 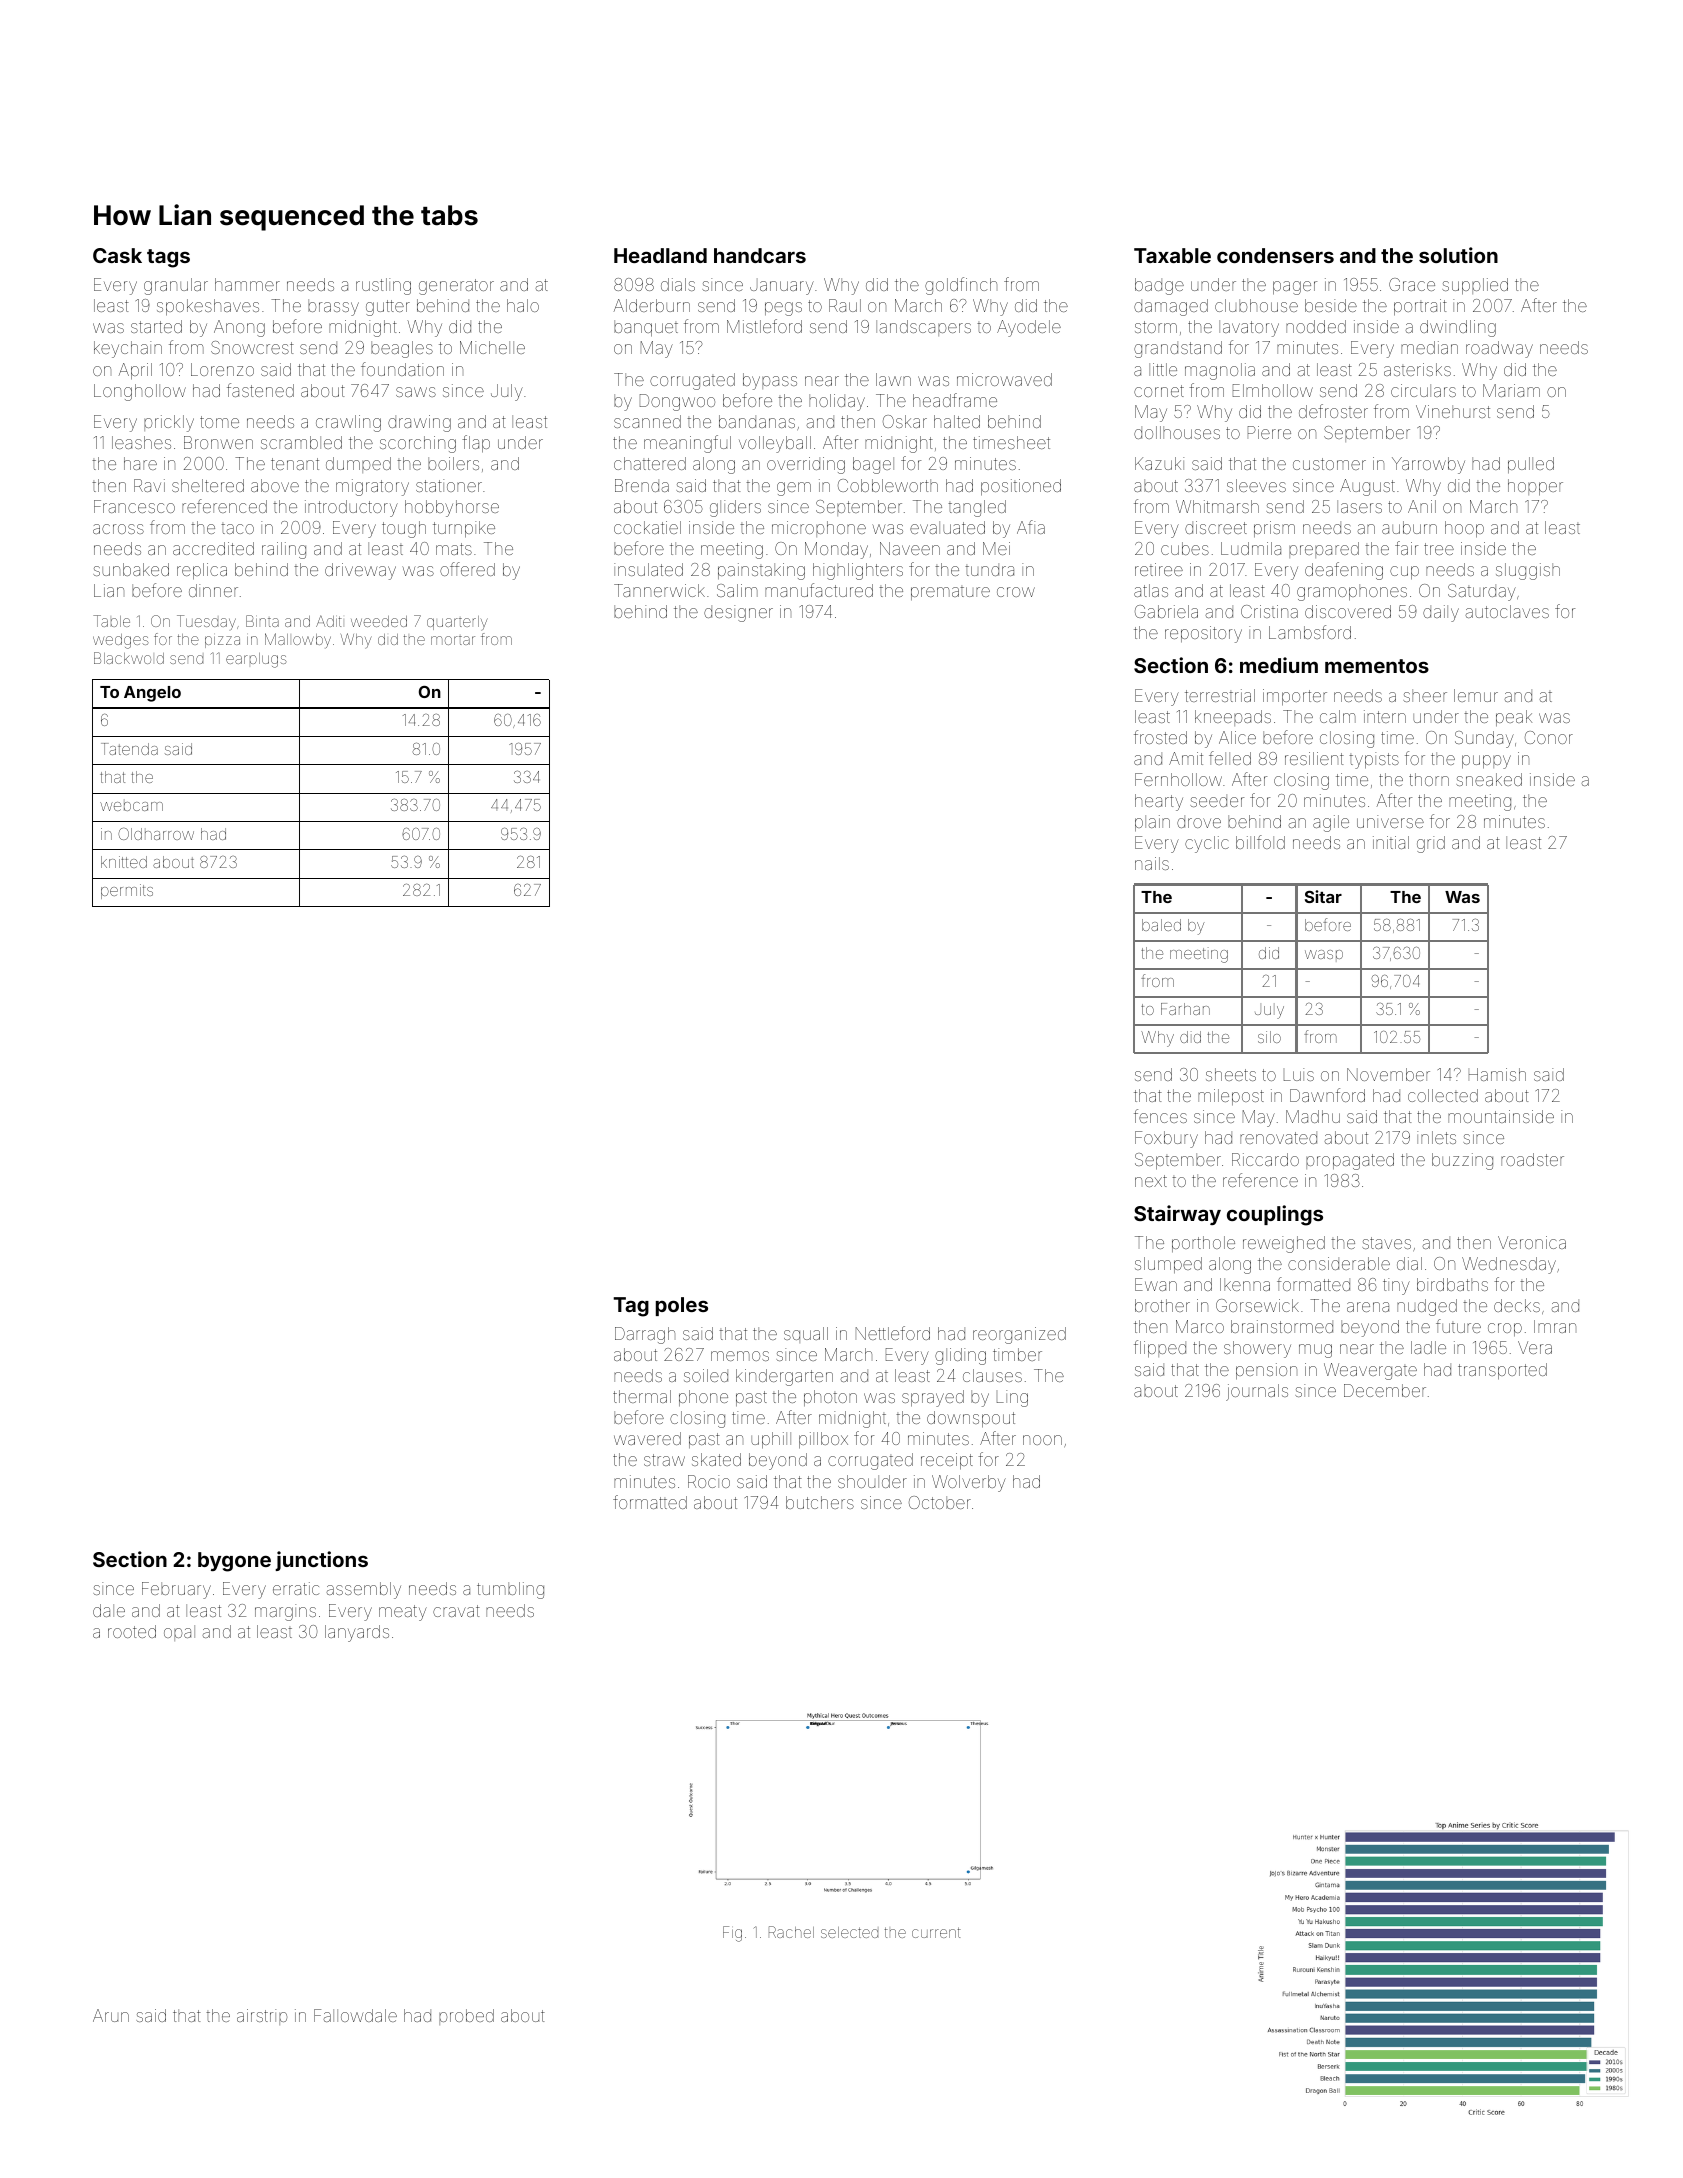 What do you see at coordinates (1315, 1351) in the screenshot?
I see `mug` at bounding box center [1315, 1351].
